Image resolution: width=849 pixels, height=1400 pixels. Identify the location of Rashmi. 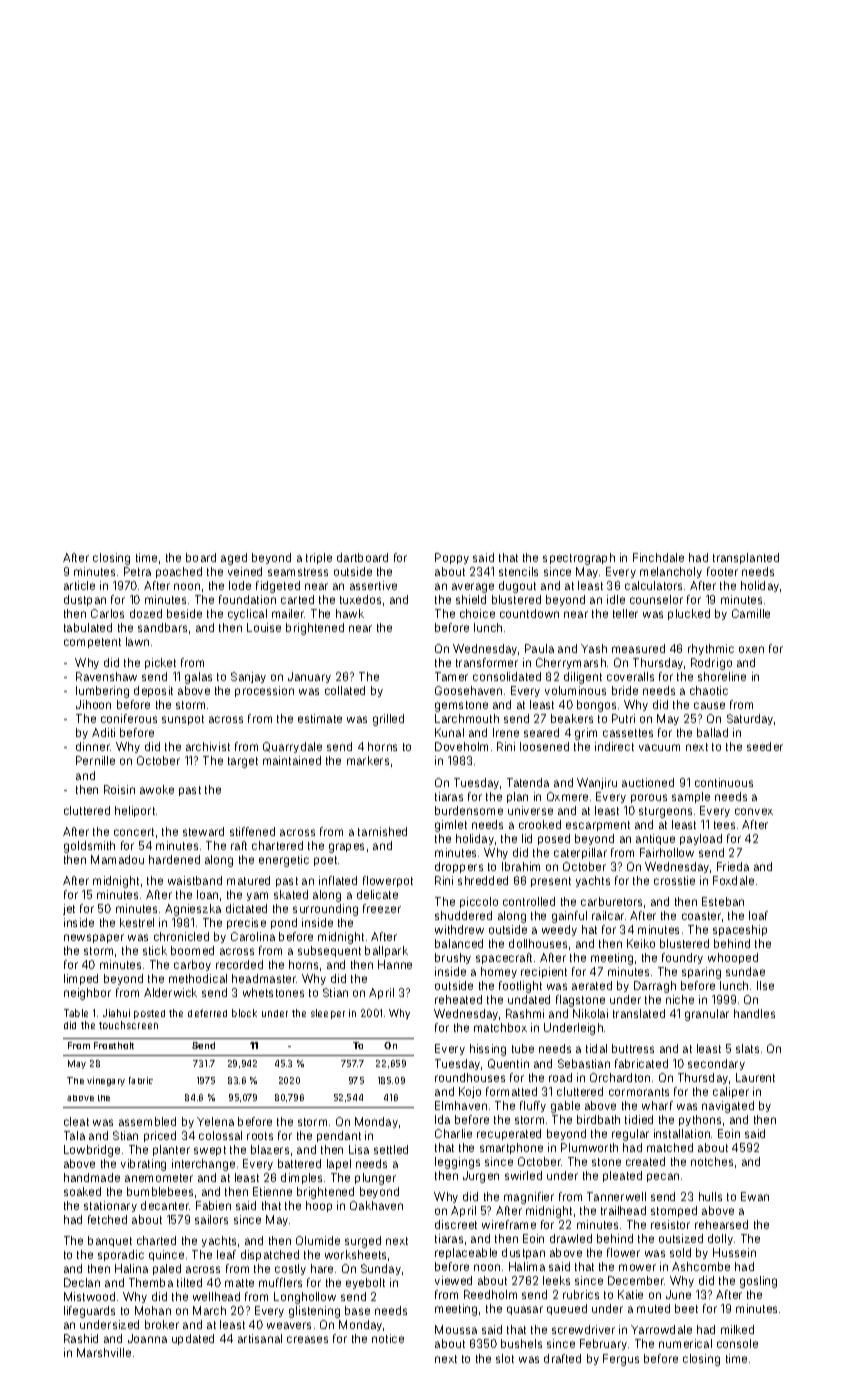
(525, 1013).
